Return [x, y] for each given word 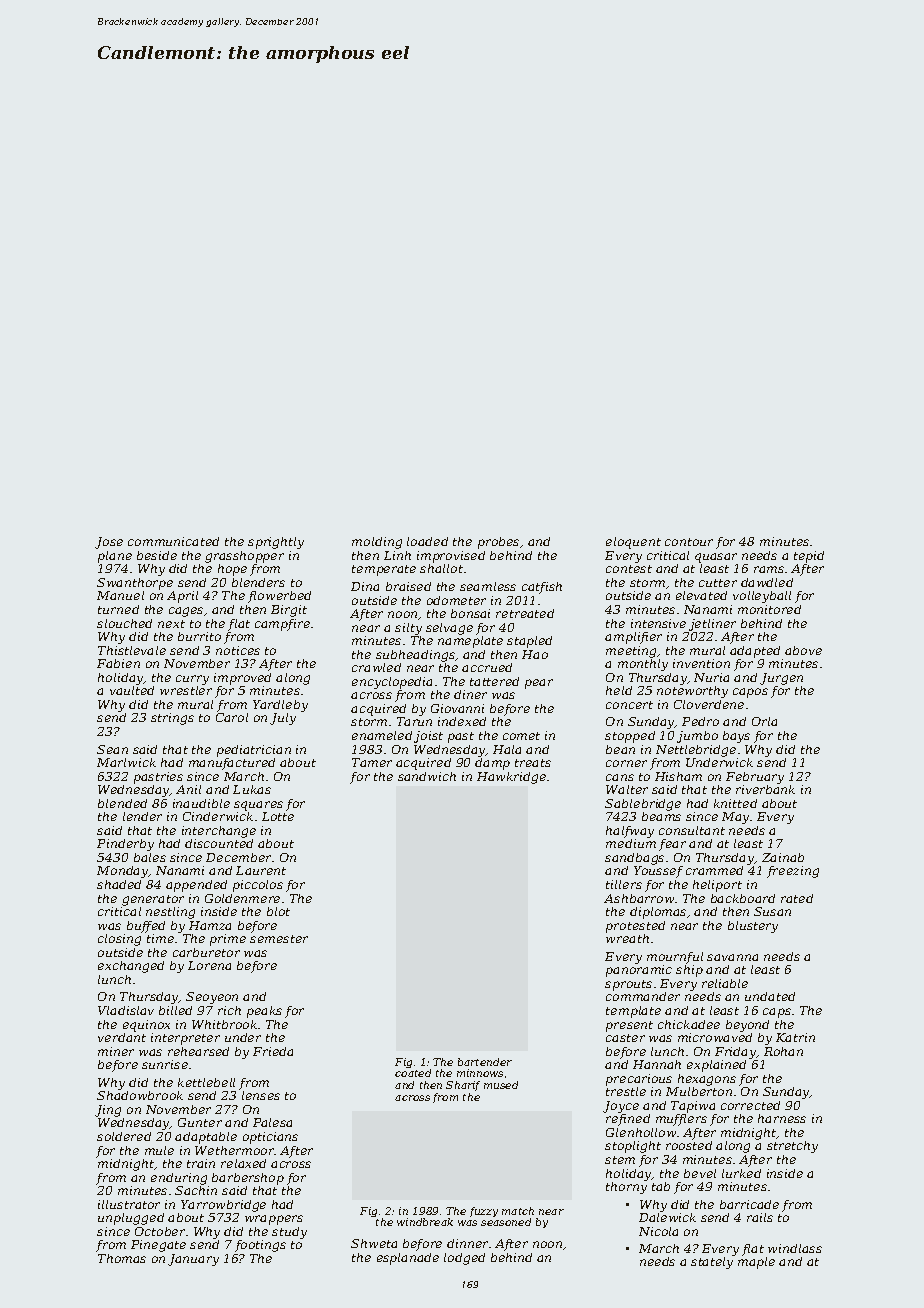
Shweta [374, 1243]
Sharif [463, 1086]
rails [760, 1217]
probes [498, 543]
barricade [749, 1204]
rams [769, 569]
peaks [264, 1012]
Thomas [122, 1258]
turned [118, 609]
